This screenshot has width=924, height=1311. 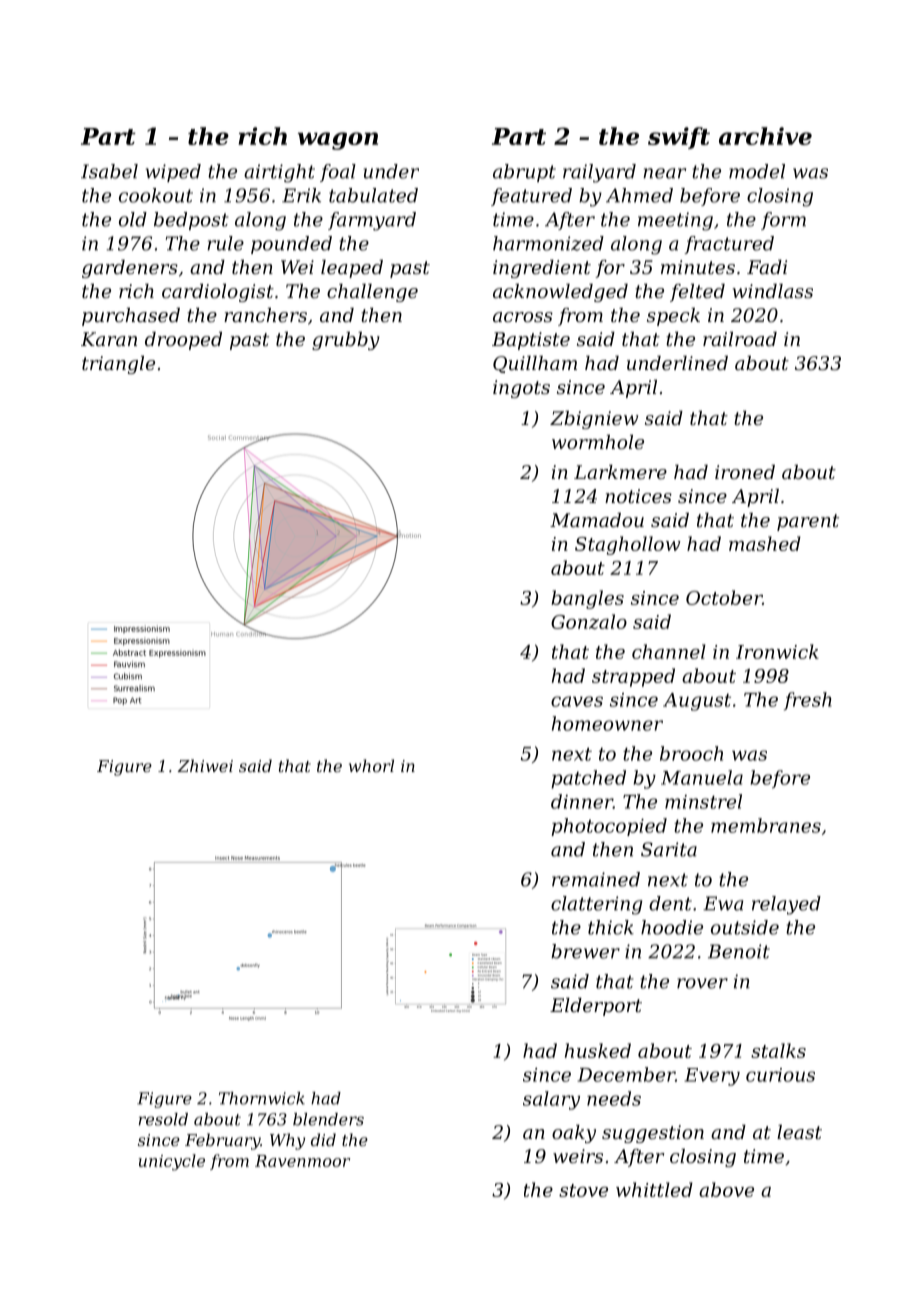 I want to click on stalks, so click(x=778, y=1050).
